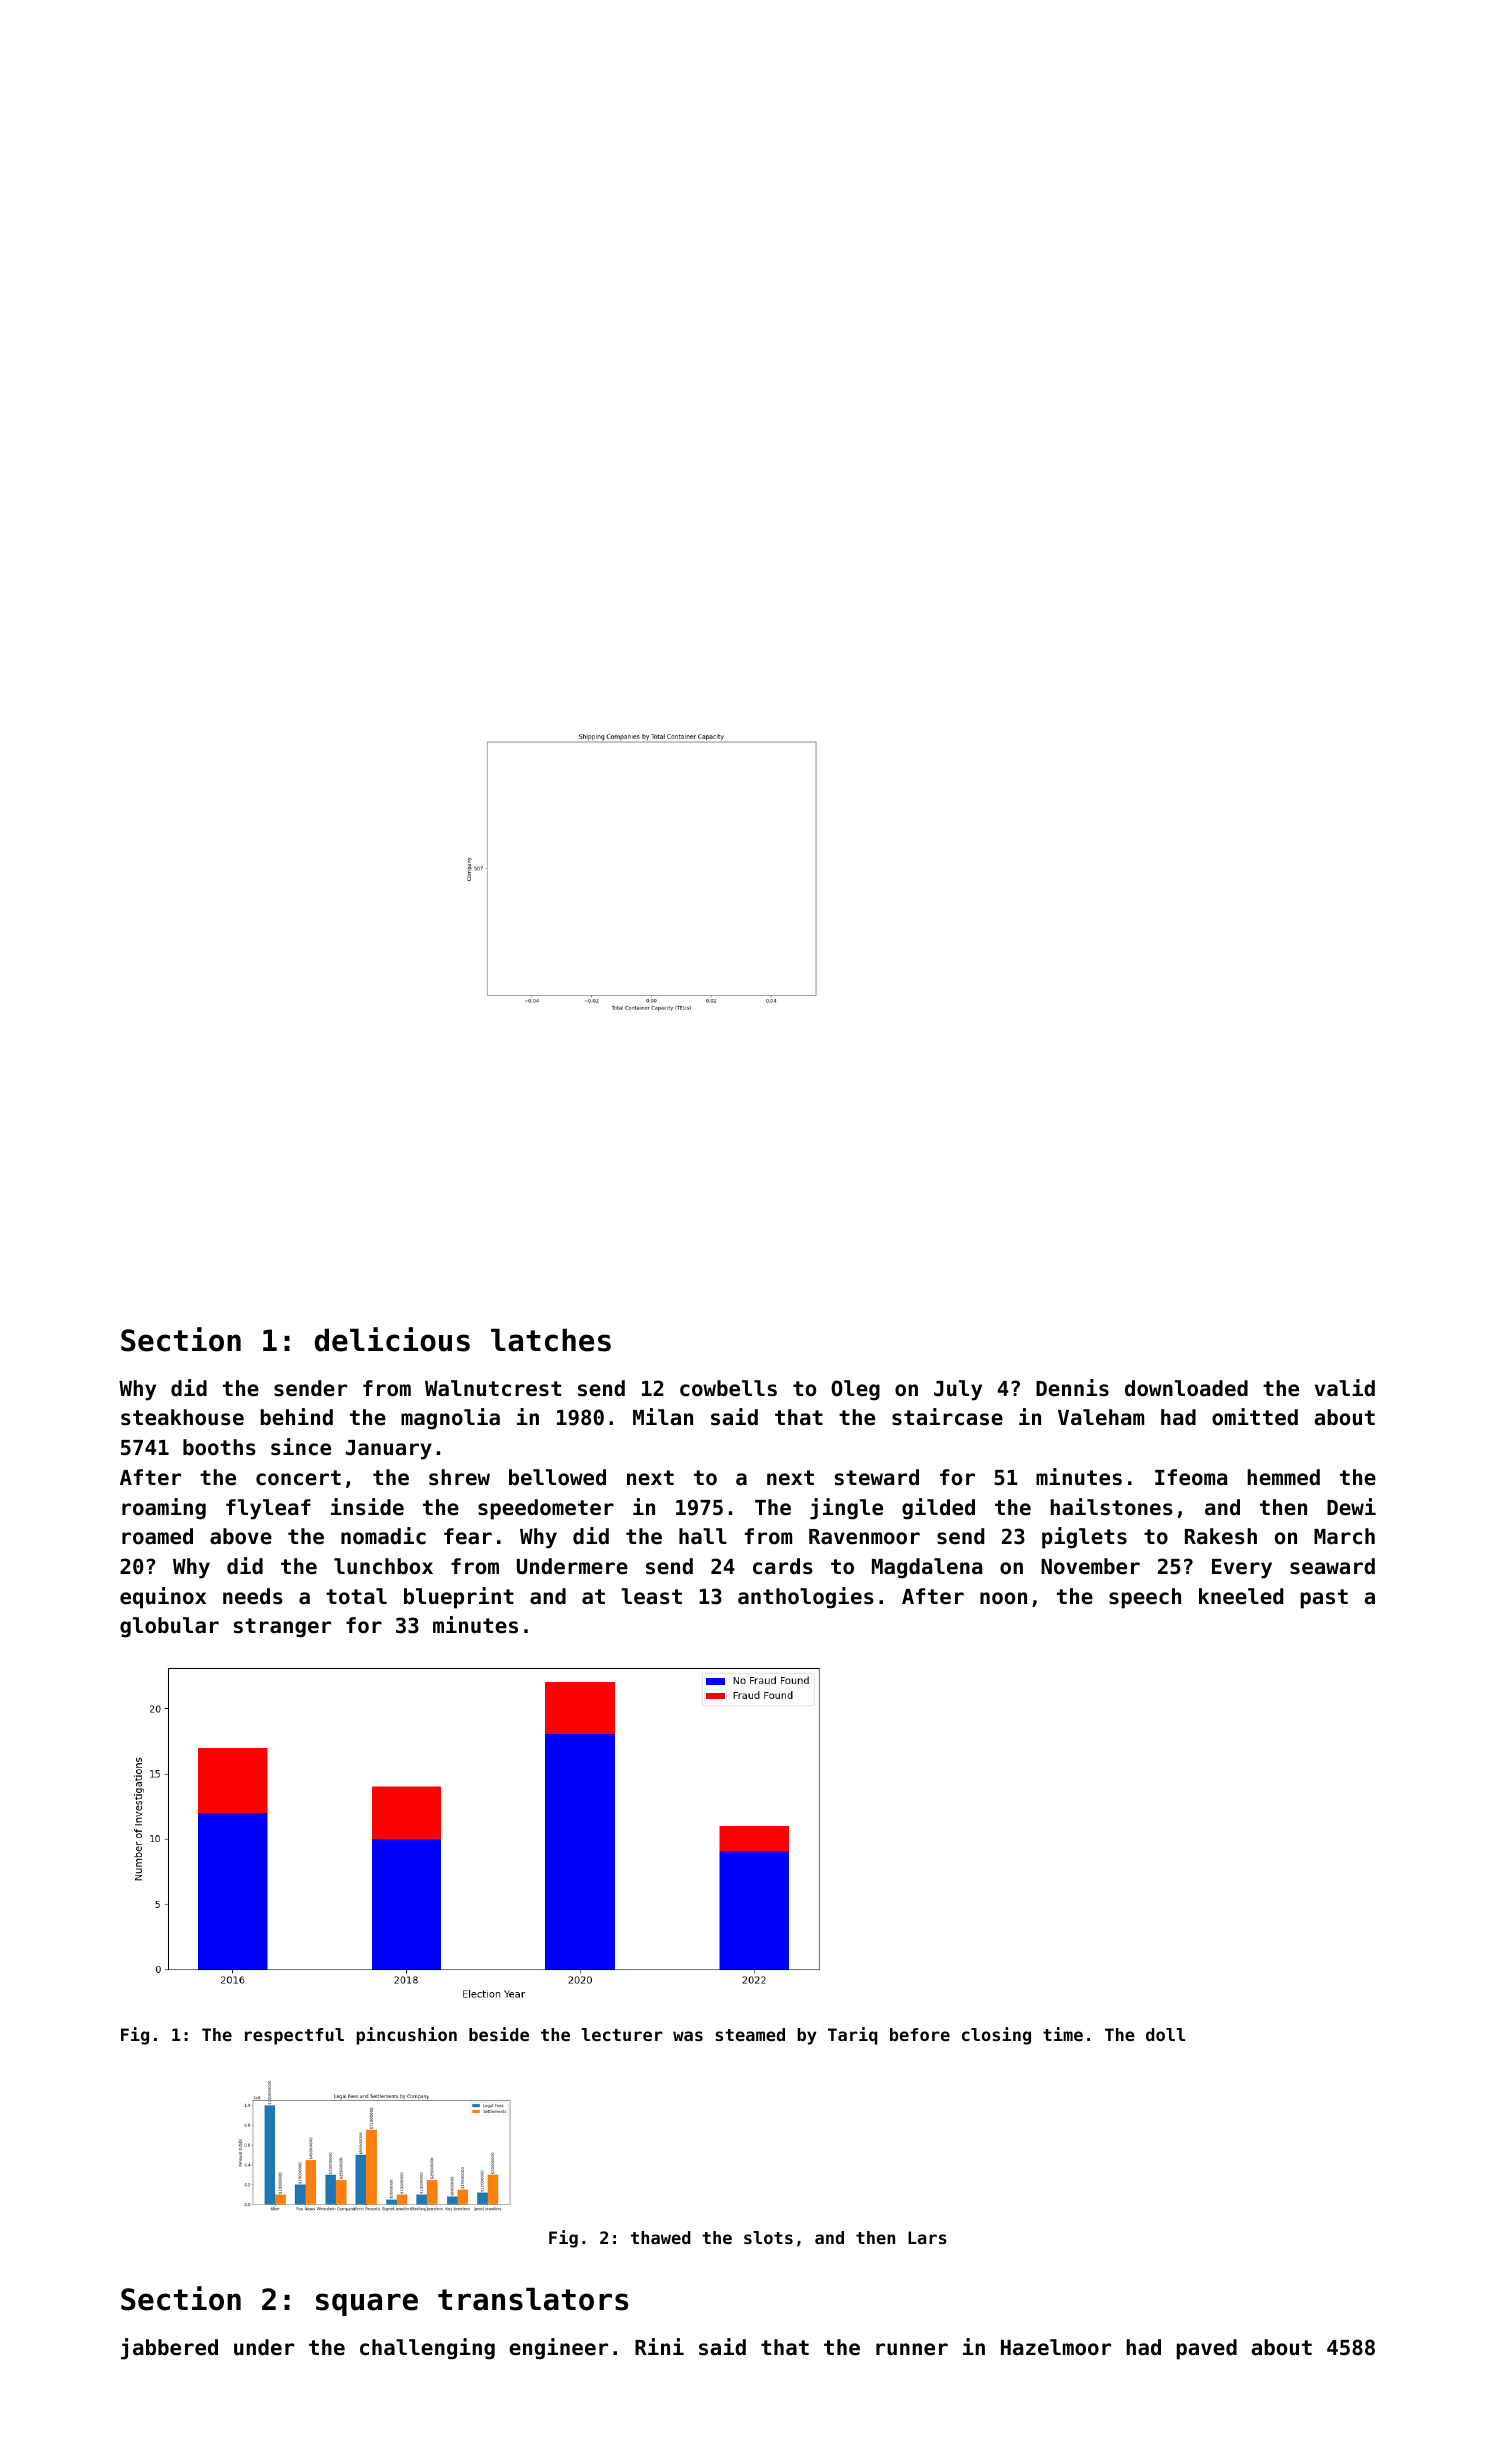 The height and width of the screenshot is (2464, 1496). I want to click on engineer, so click(558, 2349).
